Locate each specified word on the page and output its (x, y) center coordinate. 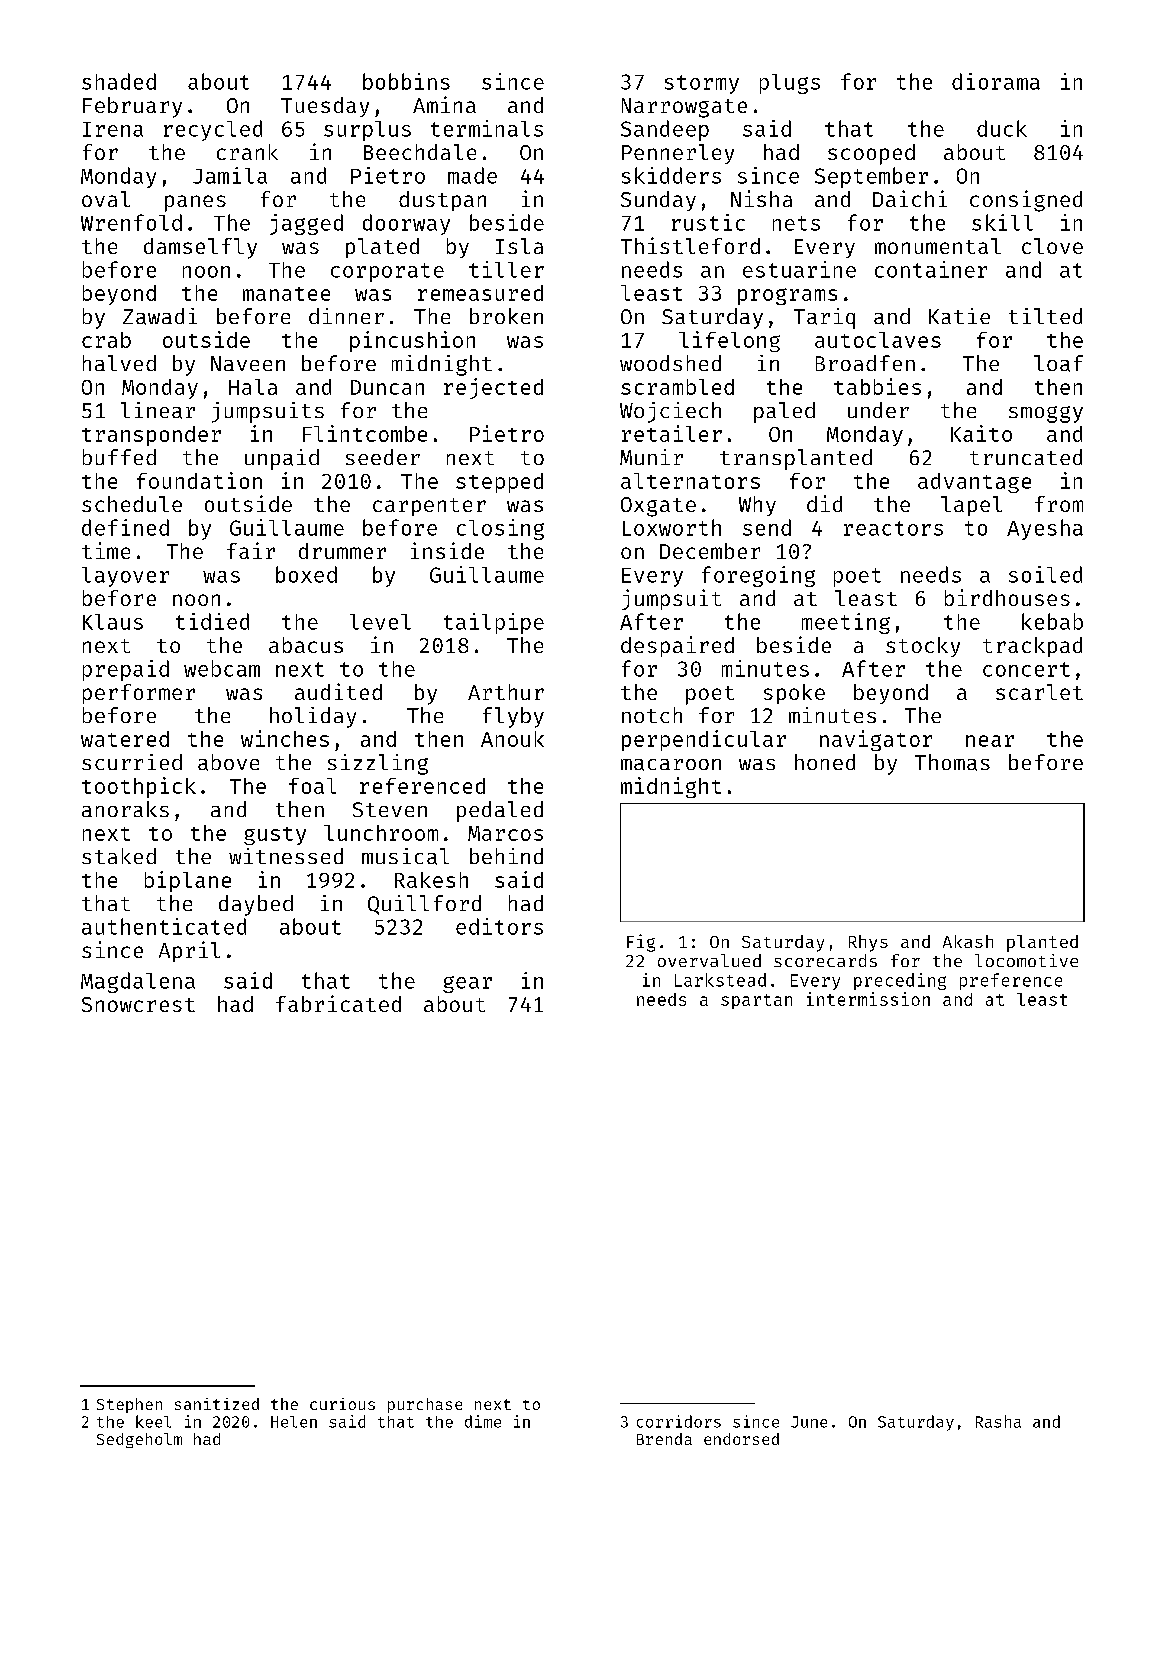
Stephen (129, 1405)
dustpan (442, 201)
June (809, 1422)
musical (405, 856)
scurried (132, 762)
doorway (406, 224)
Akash (968, 941)
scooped (871, 154)
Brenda (664, 1439)
